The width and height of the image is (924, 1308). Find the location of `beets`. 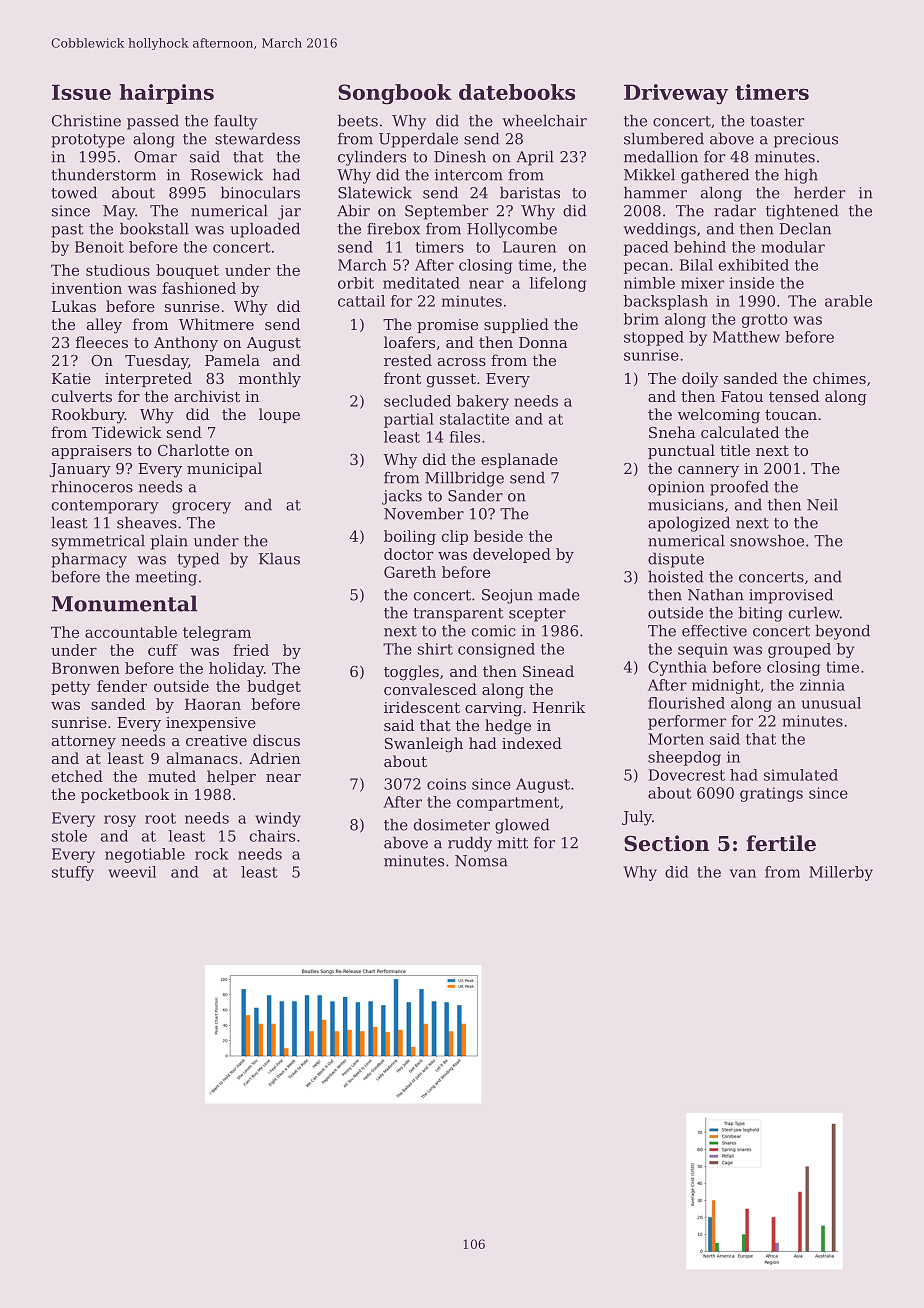

beets is located at coordinates (358, 120).
